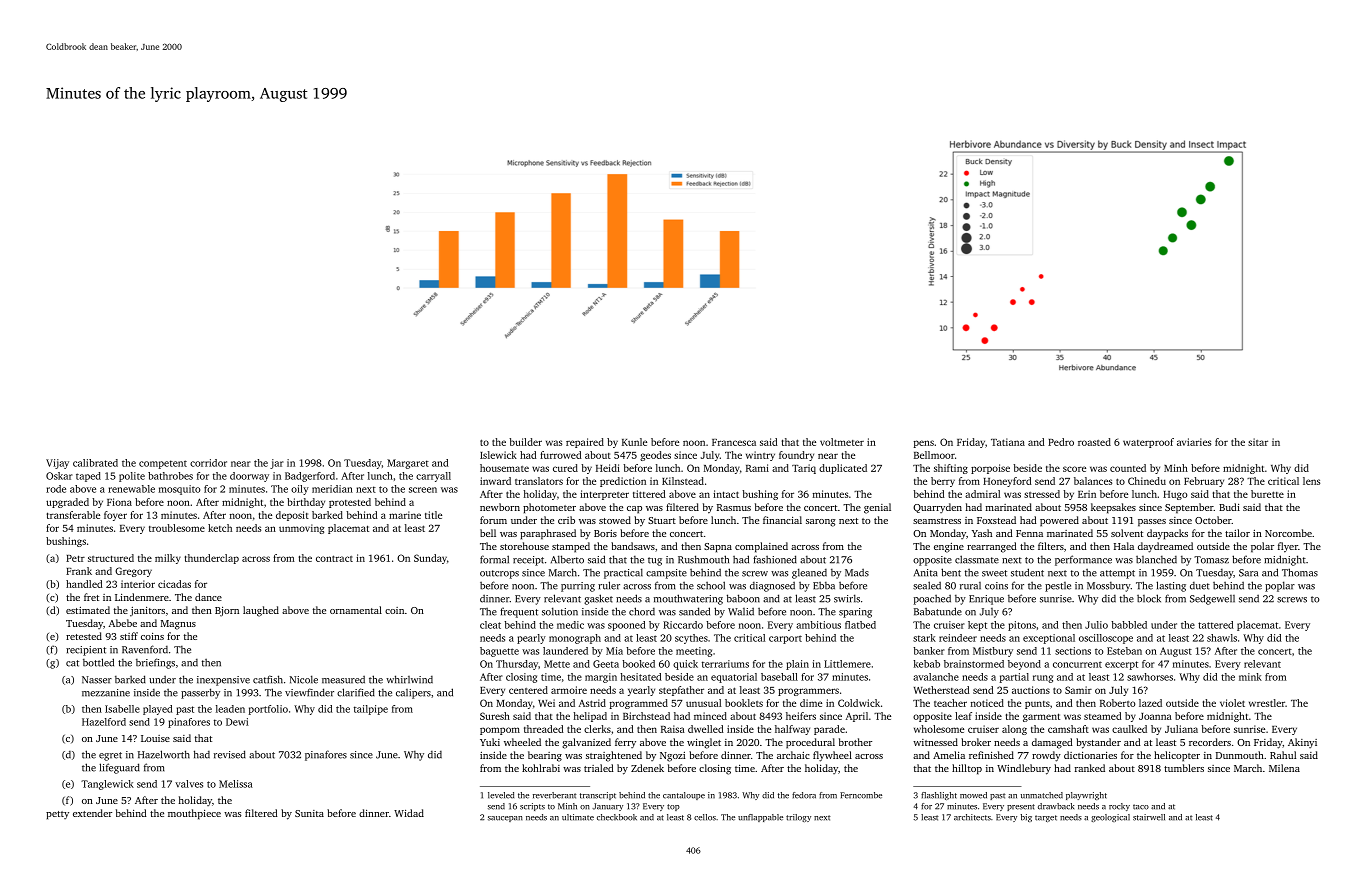 Image resolution: width=1372 pixels, height=887 pixels. Describe the element at coordinates (1113, 508) in the image. I see `keepsakes` at that location.
